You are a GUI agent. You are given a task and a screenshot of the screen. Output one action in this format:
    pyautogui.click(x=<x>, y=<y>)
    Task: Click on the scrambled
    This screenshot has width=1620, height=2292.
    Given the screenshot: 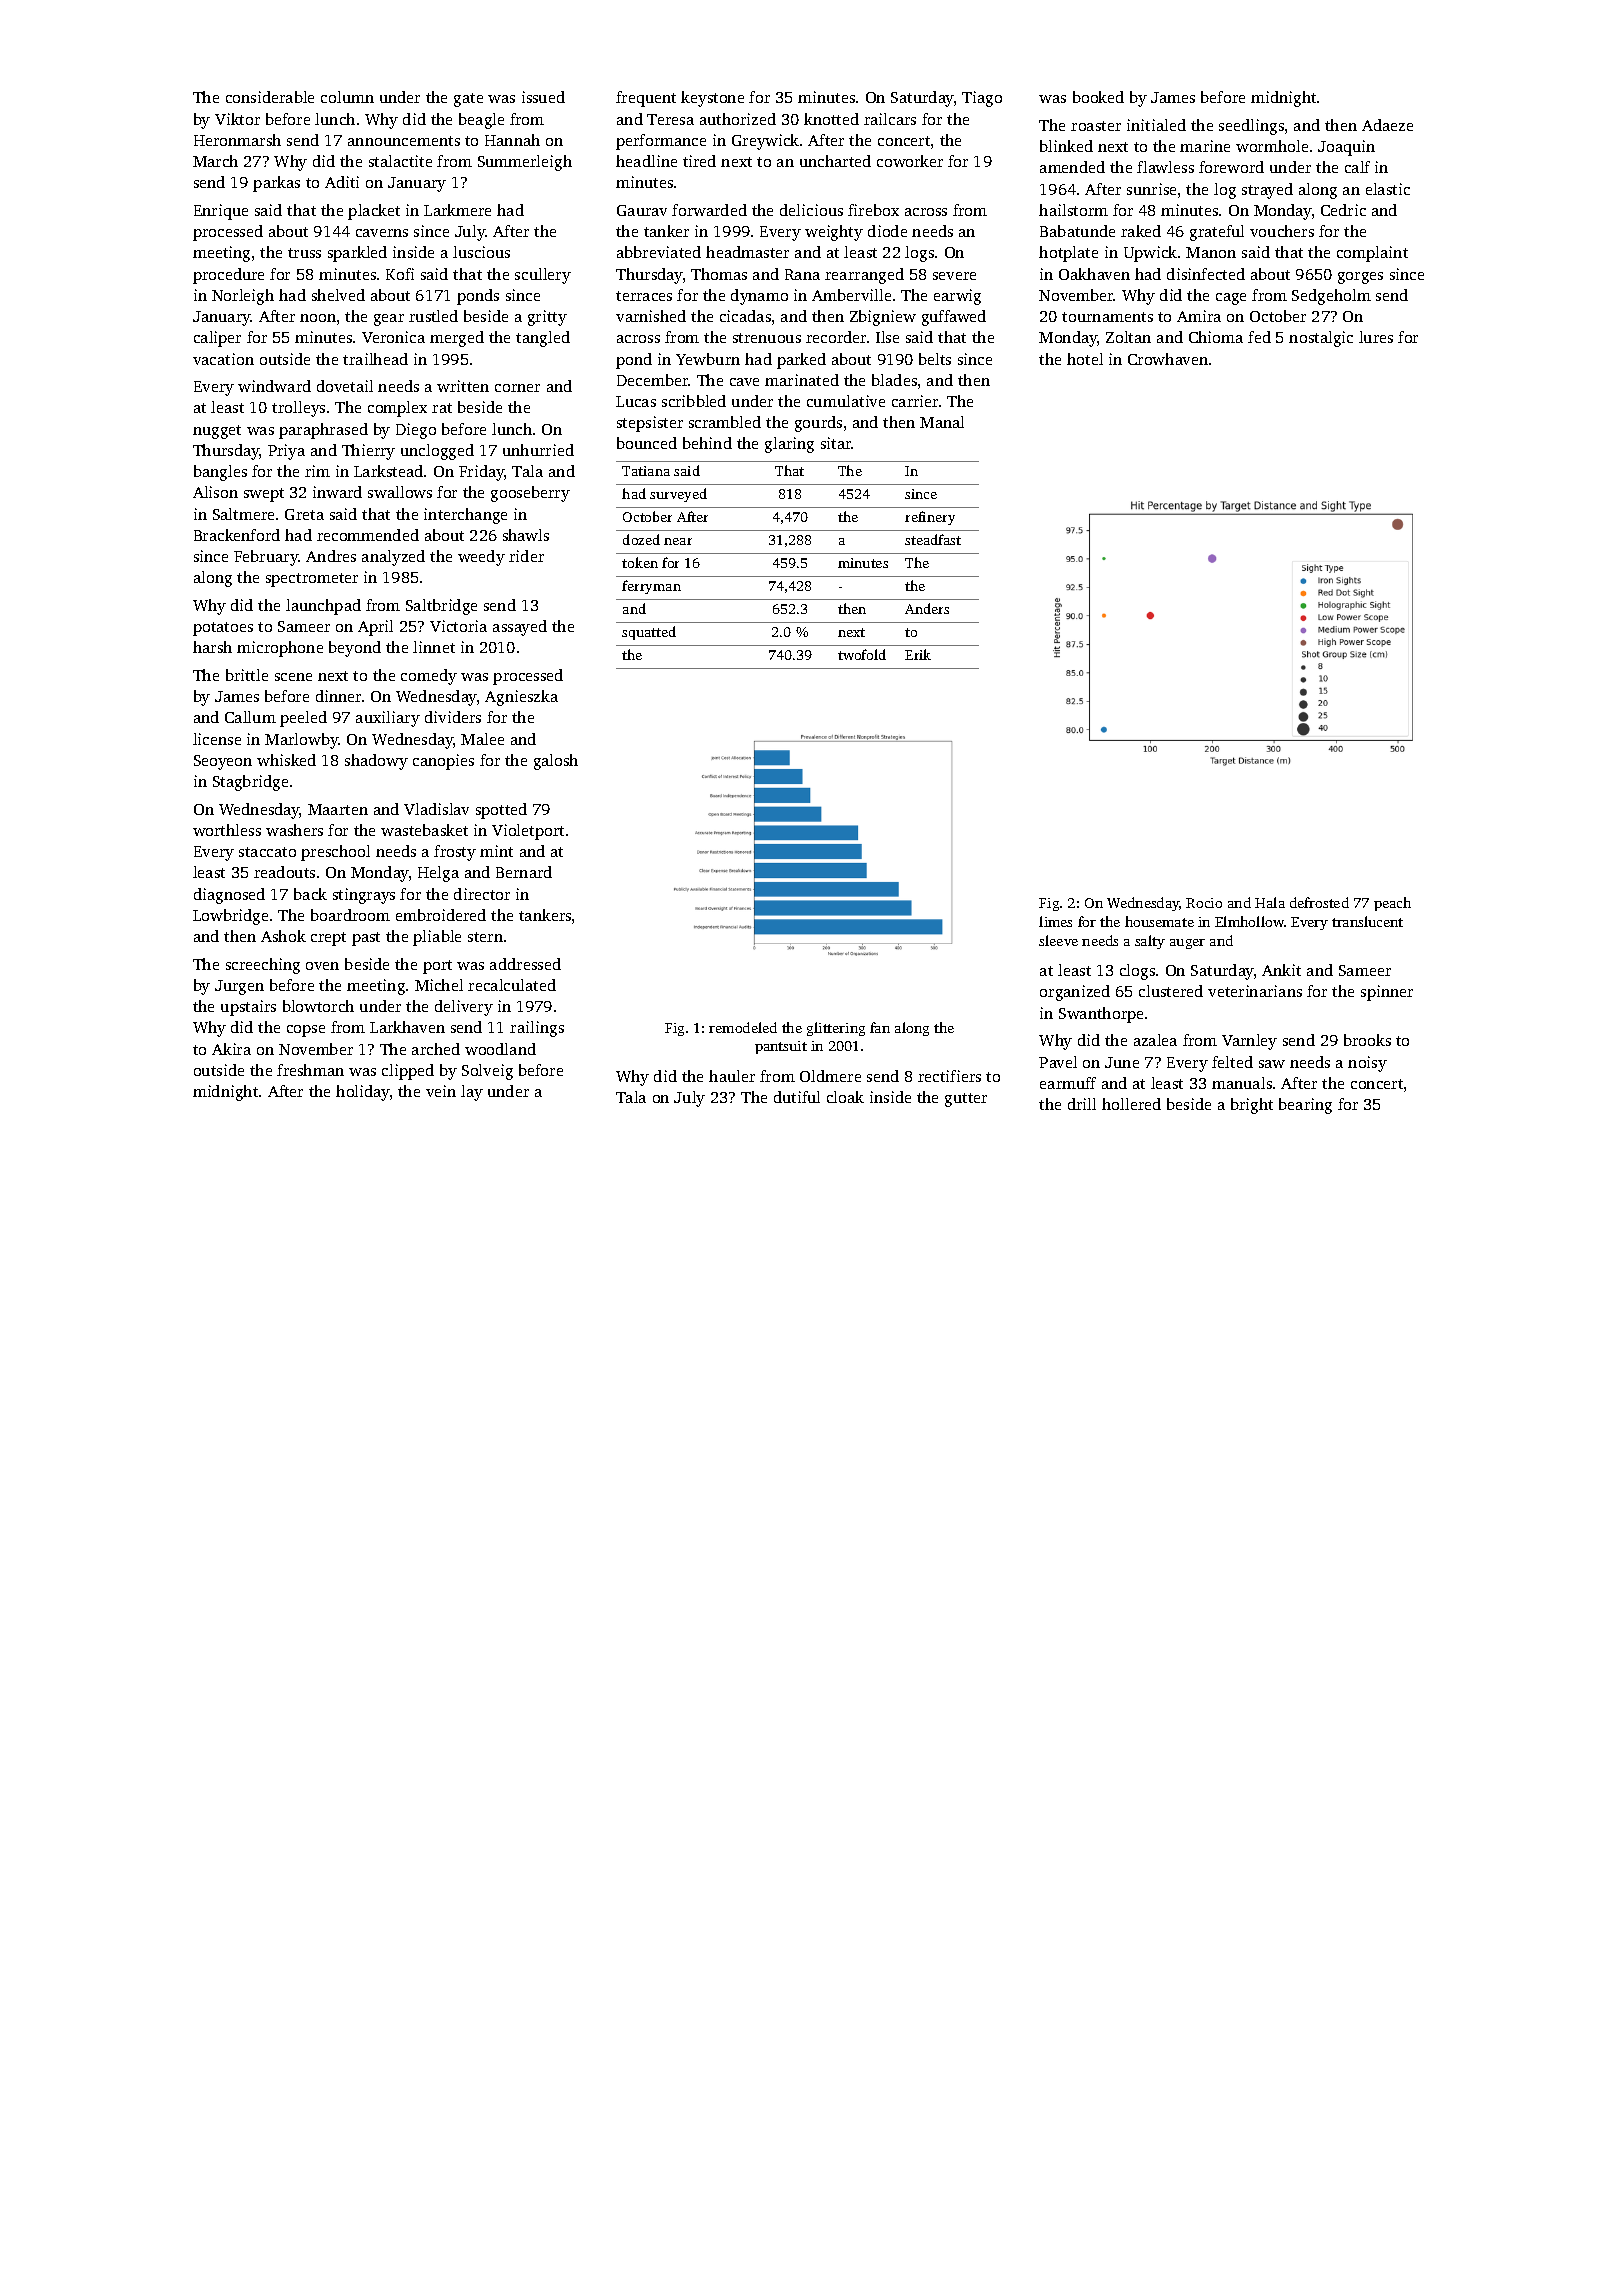 What is the action you would take?
    pyautogui.click(x=725, y=422)
